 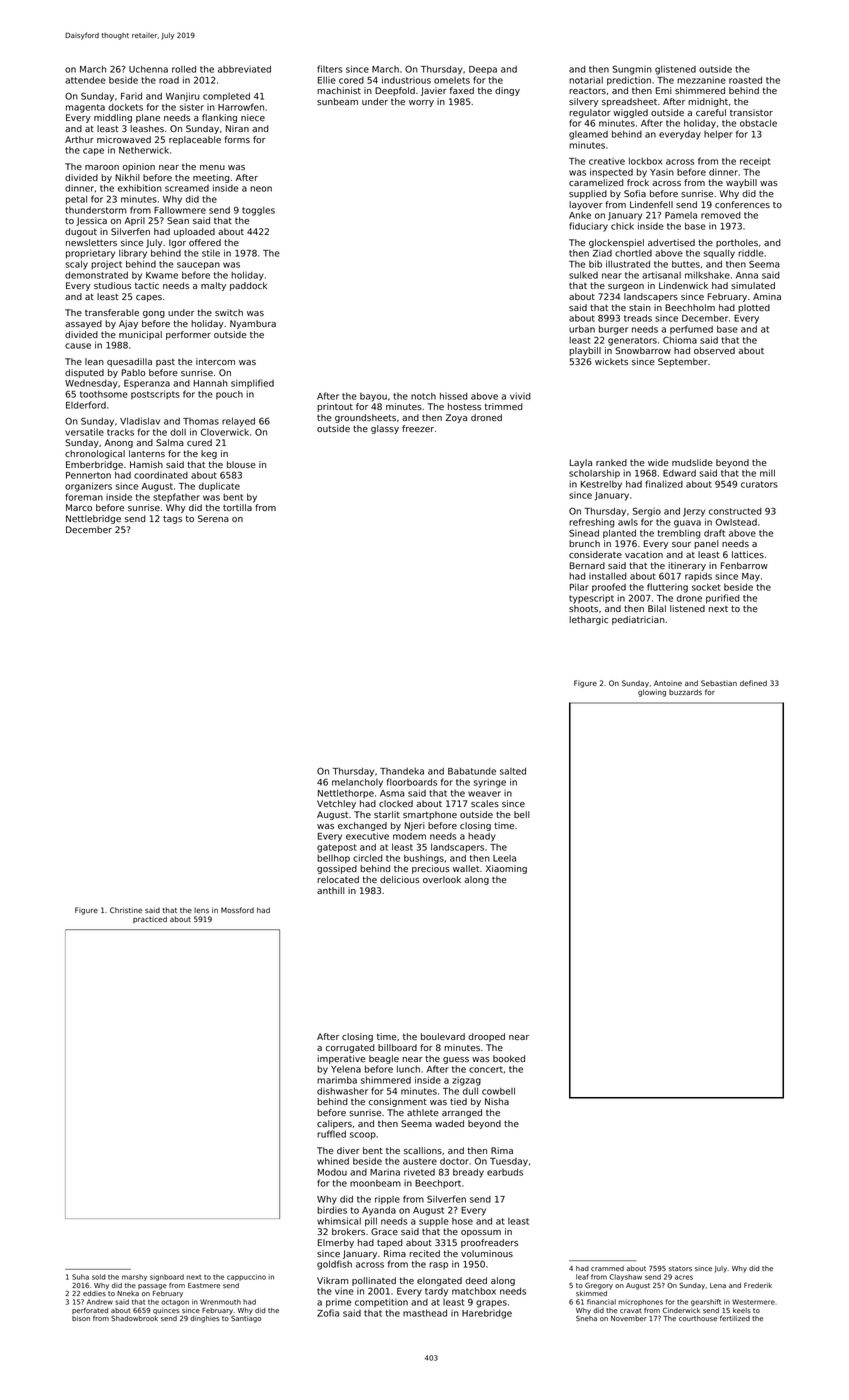 I want to click on observed, so click(x=714, y=350).
